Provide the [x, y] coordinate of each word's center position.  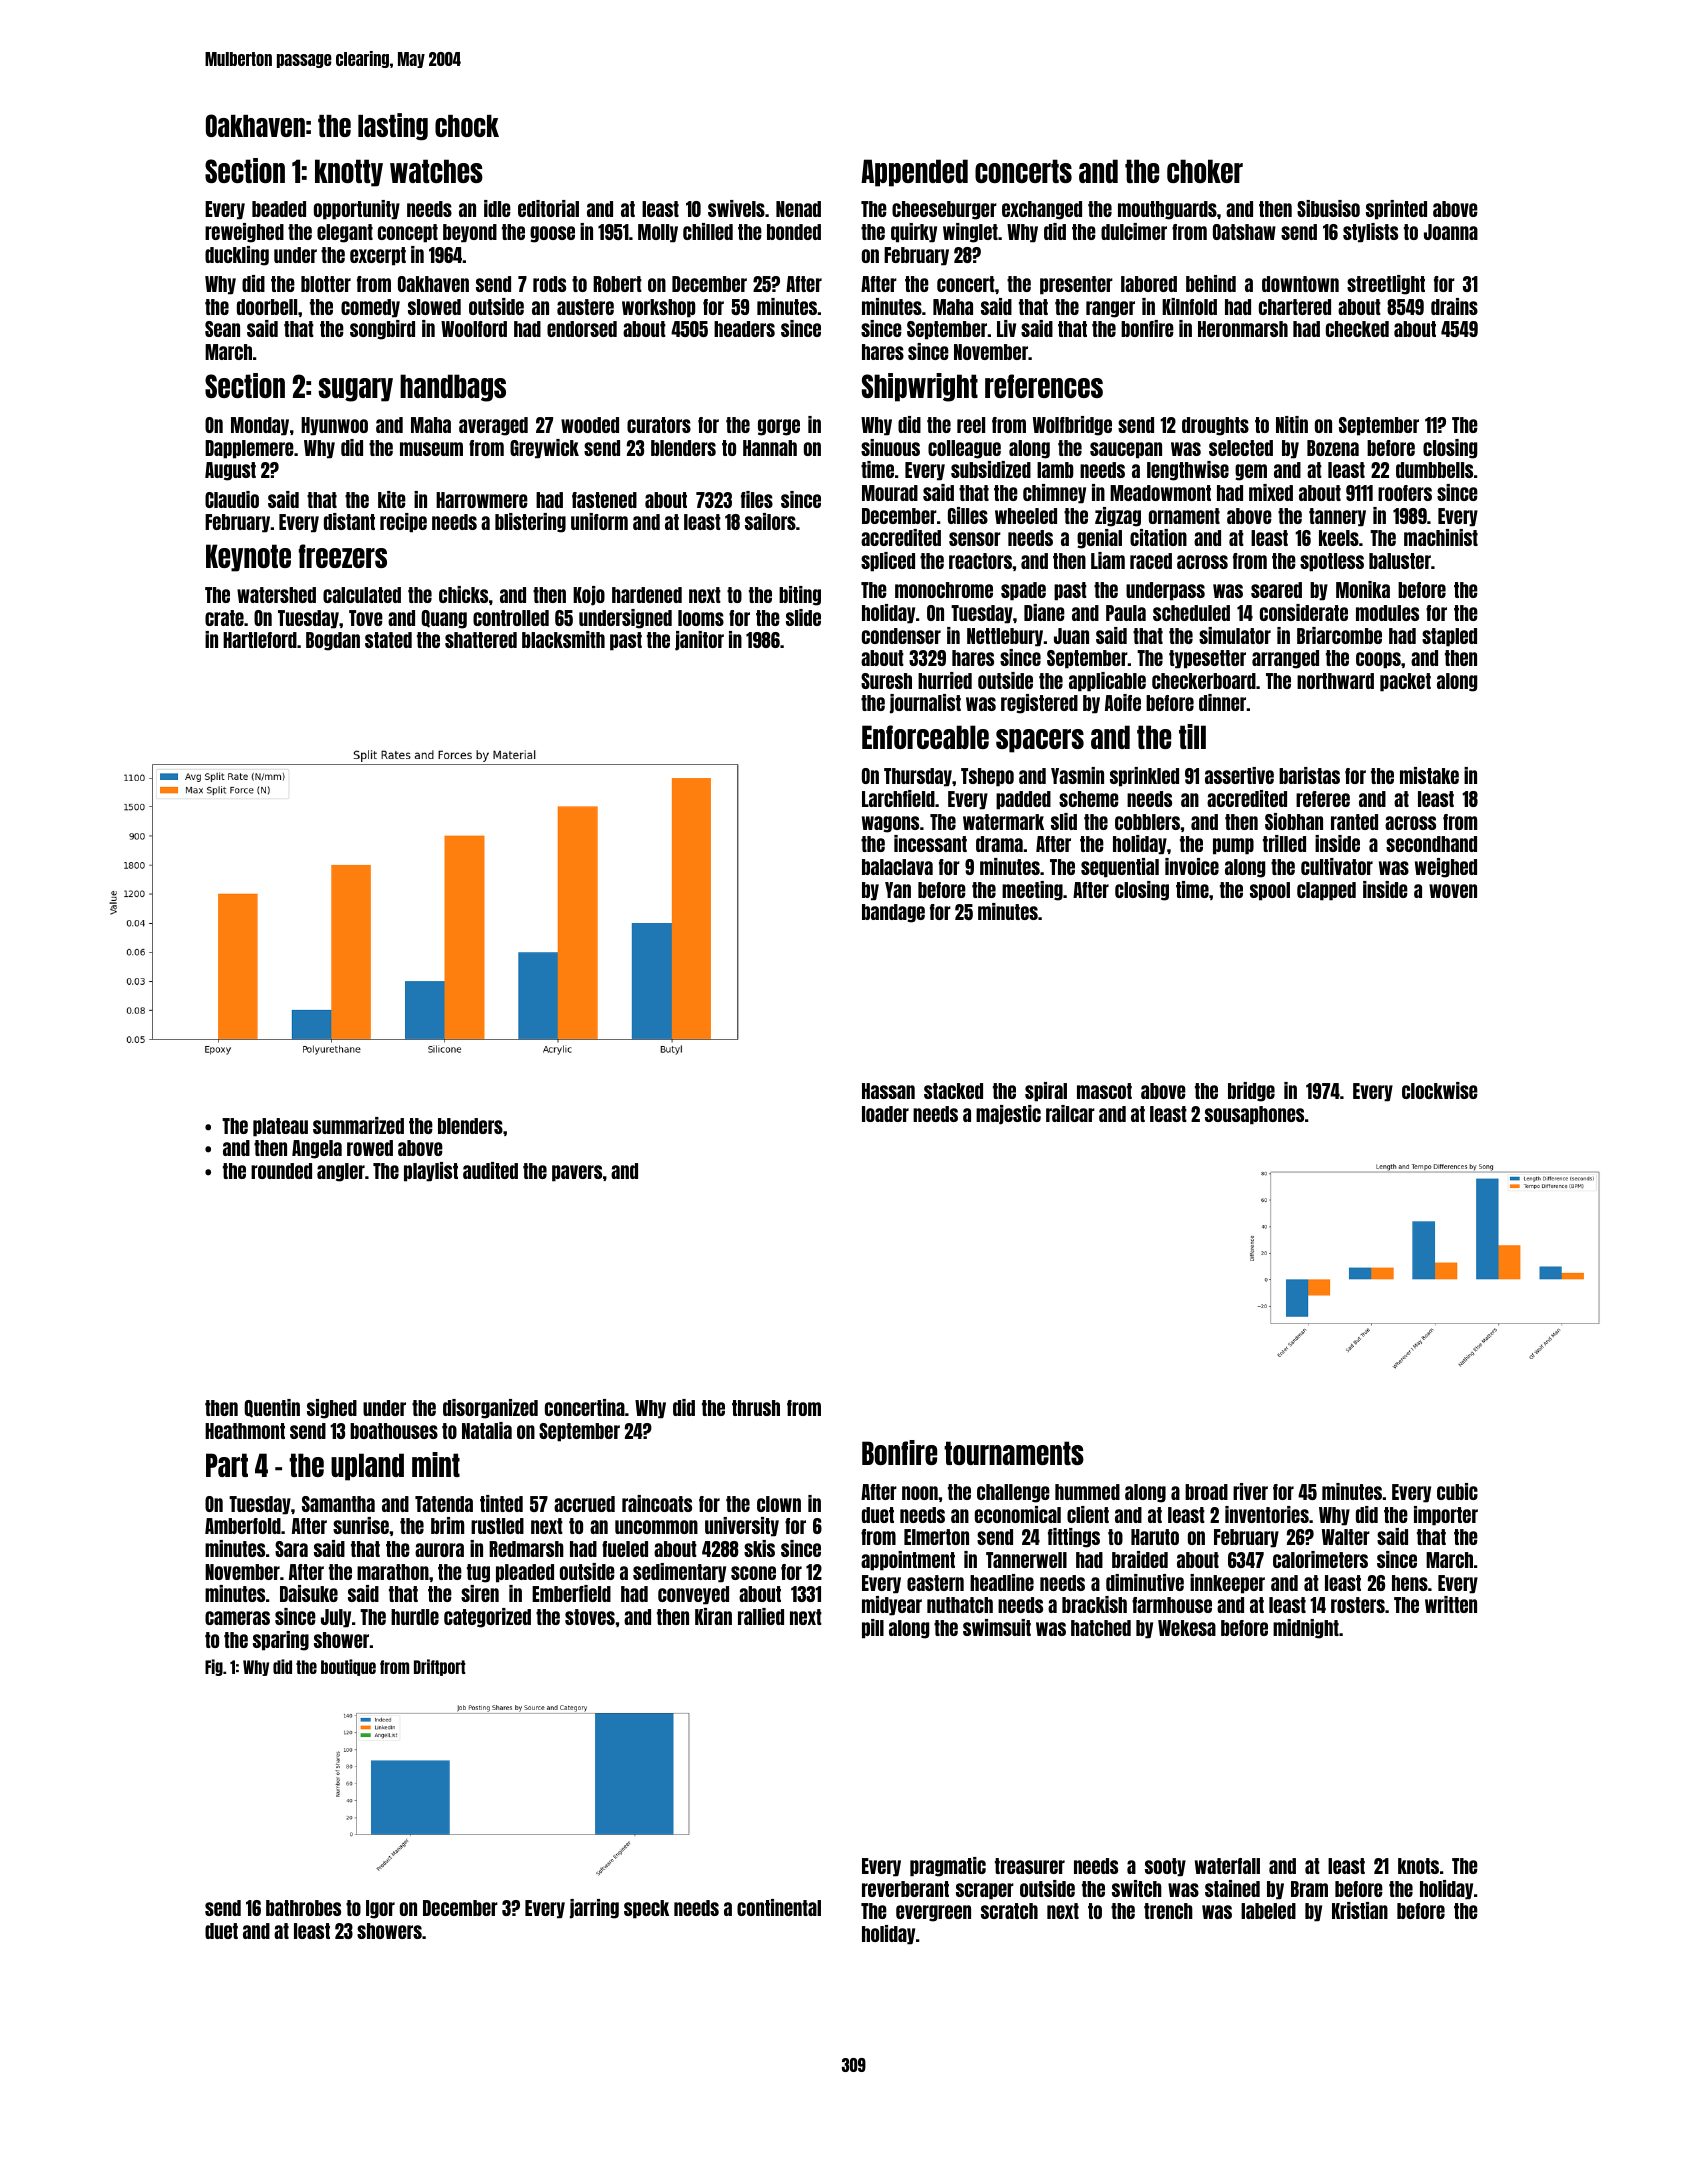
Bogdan [333, 641]
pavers [577, 1173]
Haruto [1155, 1537]
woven [1453, 891]
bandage [893, 913]
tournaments [1014, 1453]
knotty [349, 173]
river [1250, 1491]
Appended [914, 173]
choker [1205, 171]
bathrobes [303, 1908]
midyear [892, 1606]
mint [436, 1464]
